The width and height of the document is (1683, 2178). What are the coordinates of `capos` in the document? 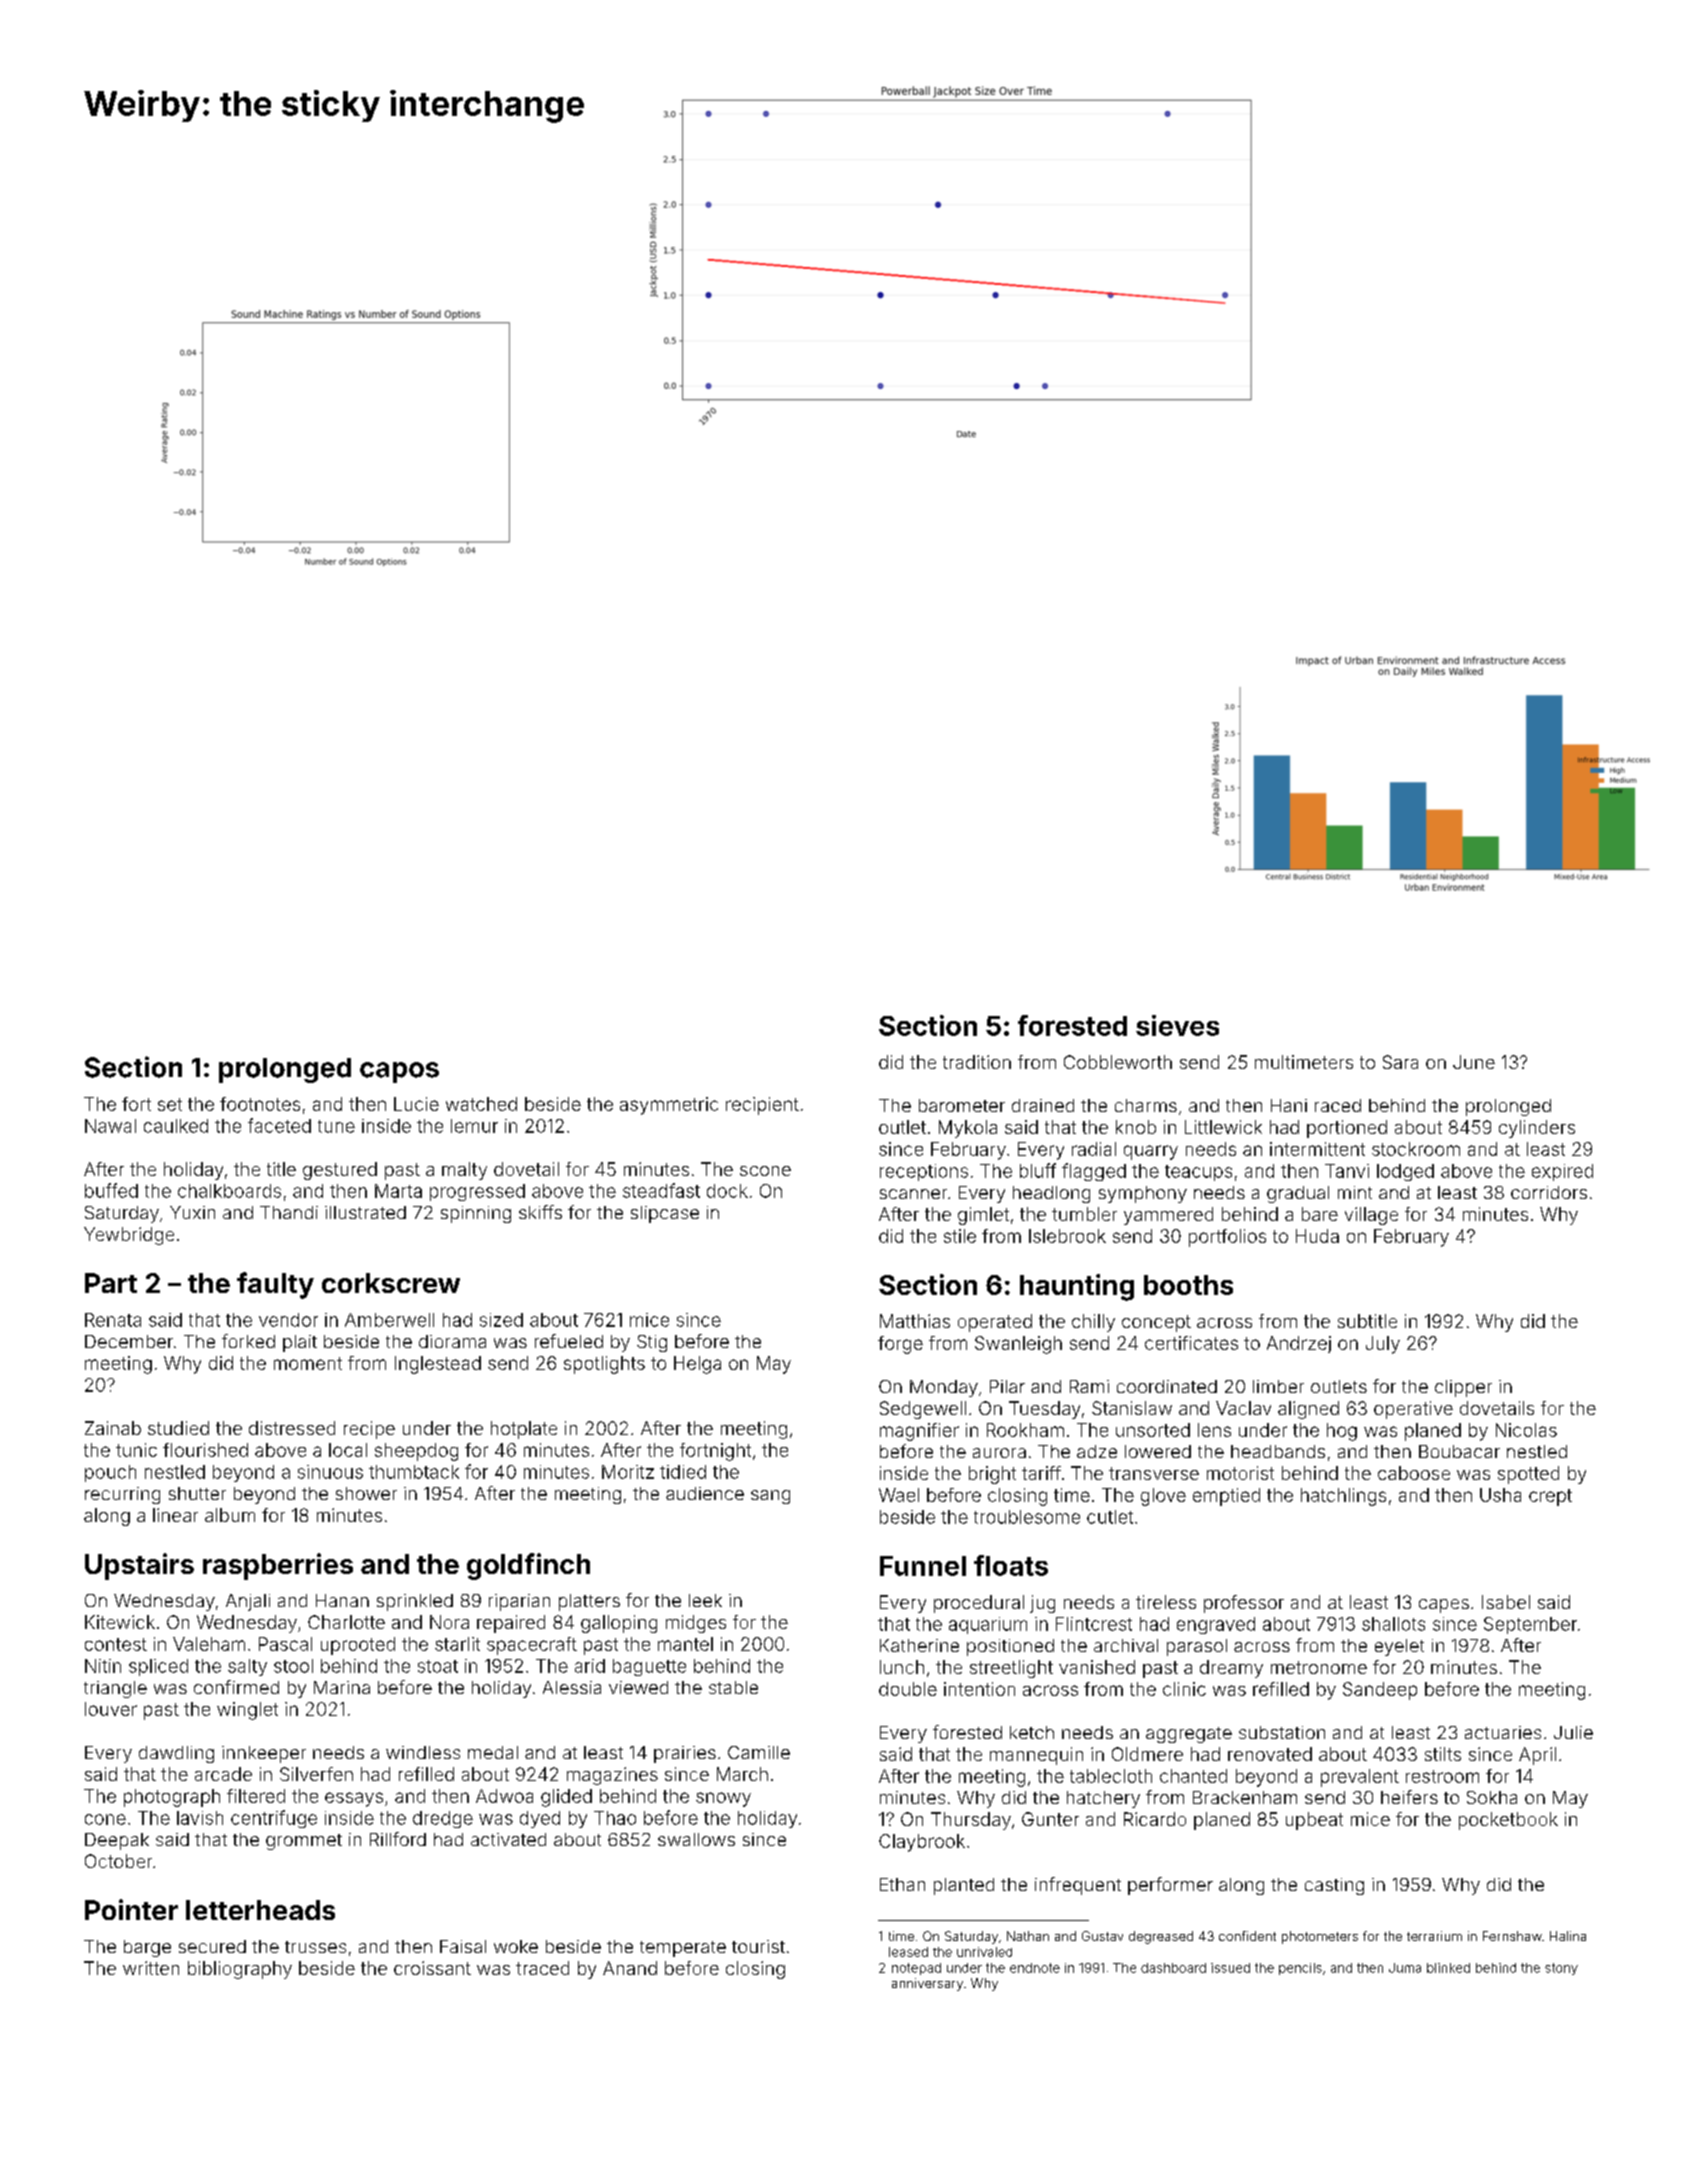 It's located at (399, 1072).
